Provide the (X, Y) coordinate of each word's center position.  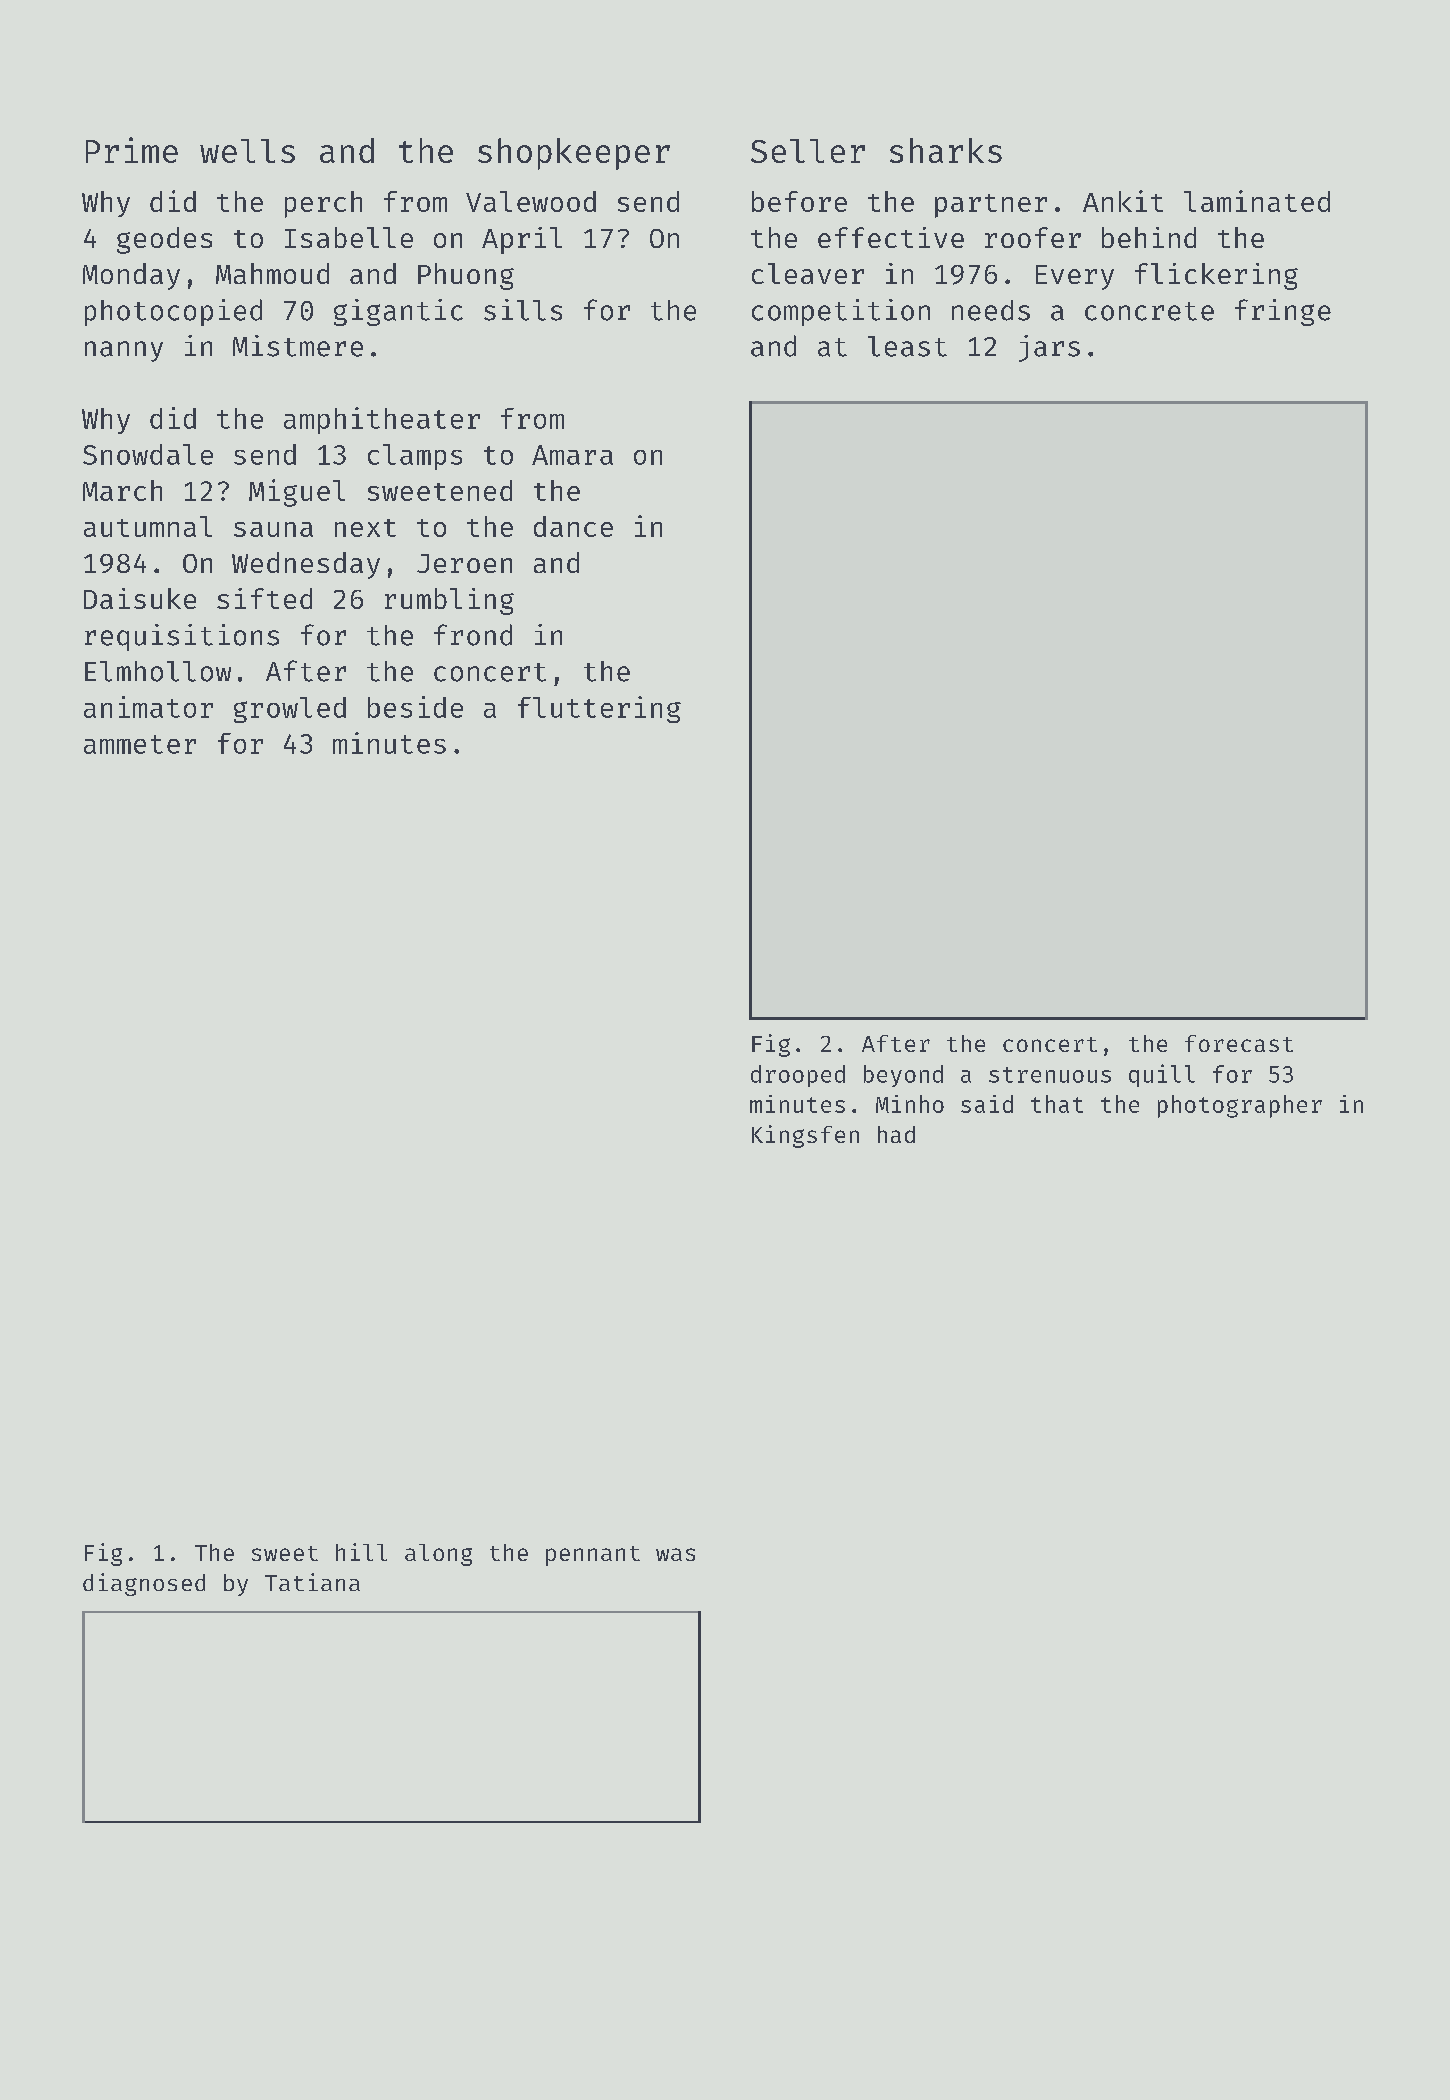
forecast (1239, 1043)
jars (1049, 348)
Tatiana (312, 1582)
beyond (903, 1076)
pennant (593, 1556)
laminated (1257, 201)
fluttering (599, 709)
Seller (808, 151)
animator (148, 707)
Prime (132, 150)
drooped (798, 1076)
